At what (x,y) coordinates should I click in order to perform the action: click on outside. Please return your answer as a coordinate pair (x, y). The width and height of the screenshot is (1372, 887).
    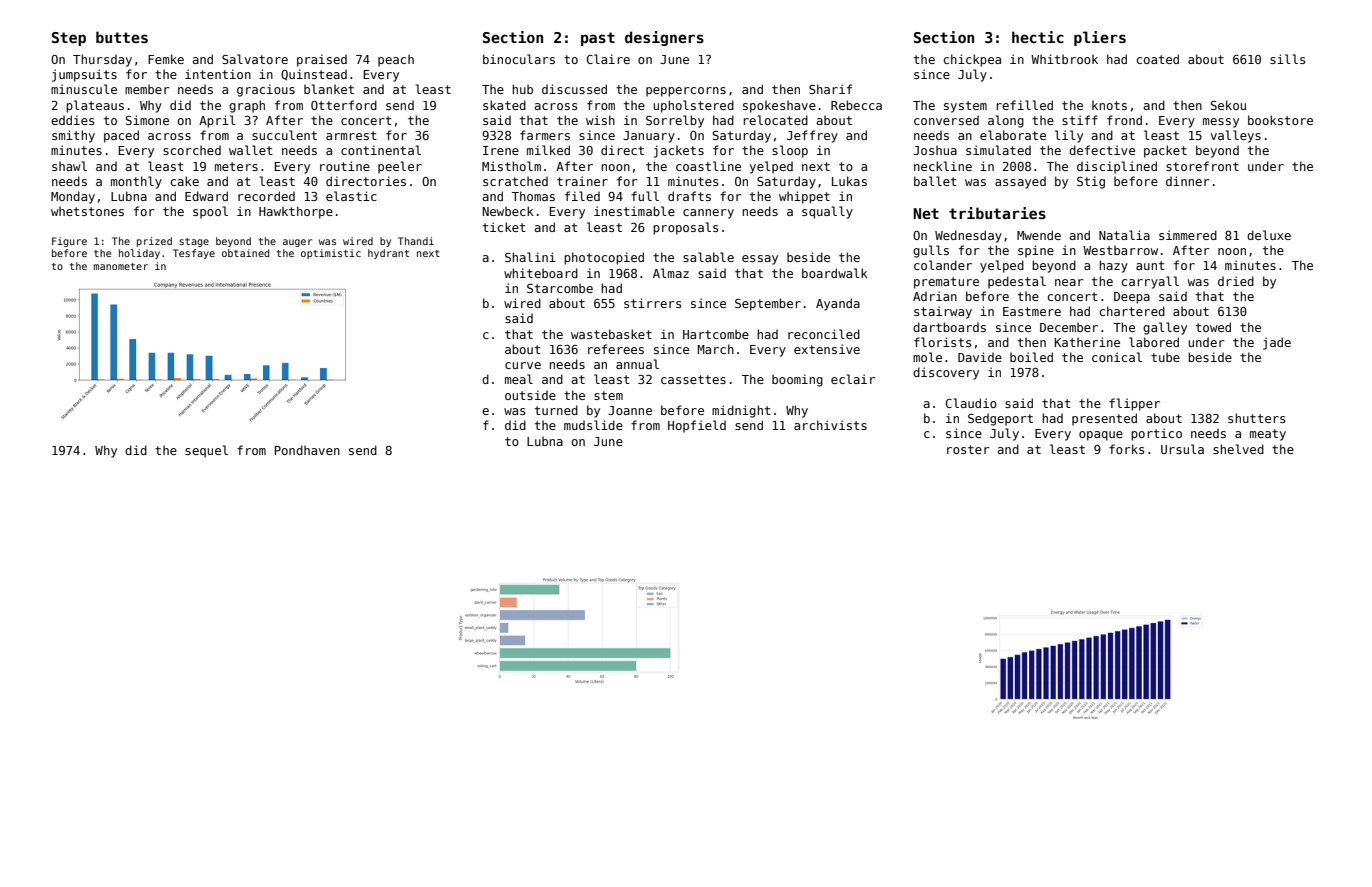
    Looking at the image, I should click on (530, 395).
